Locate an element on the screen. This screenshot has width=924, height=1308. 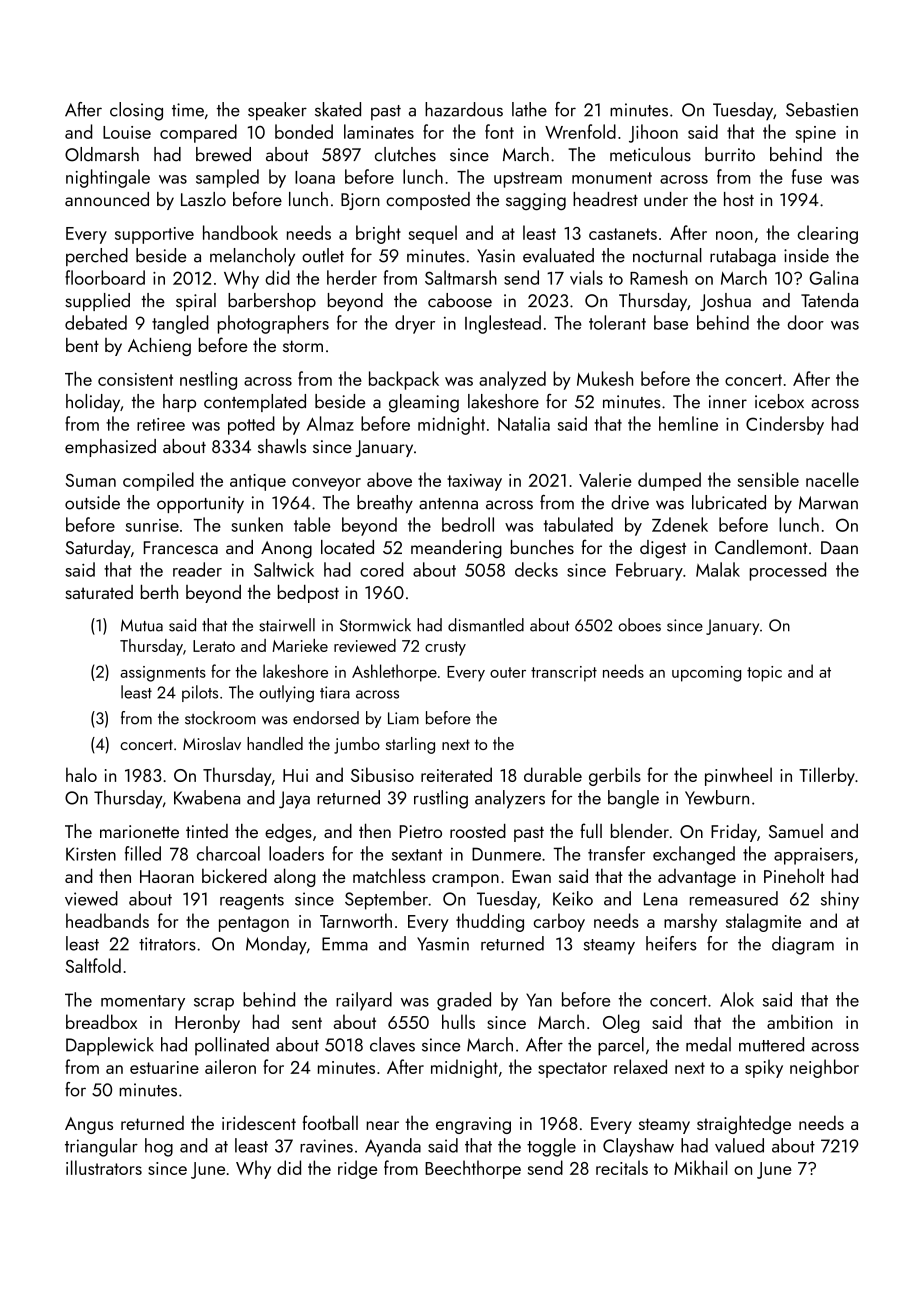
lathe is located at coordinates (529, 109).
